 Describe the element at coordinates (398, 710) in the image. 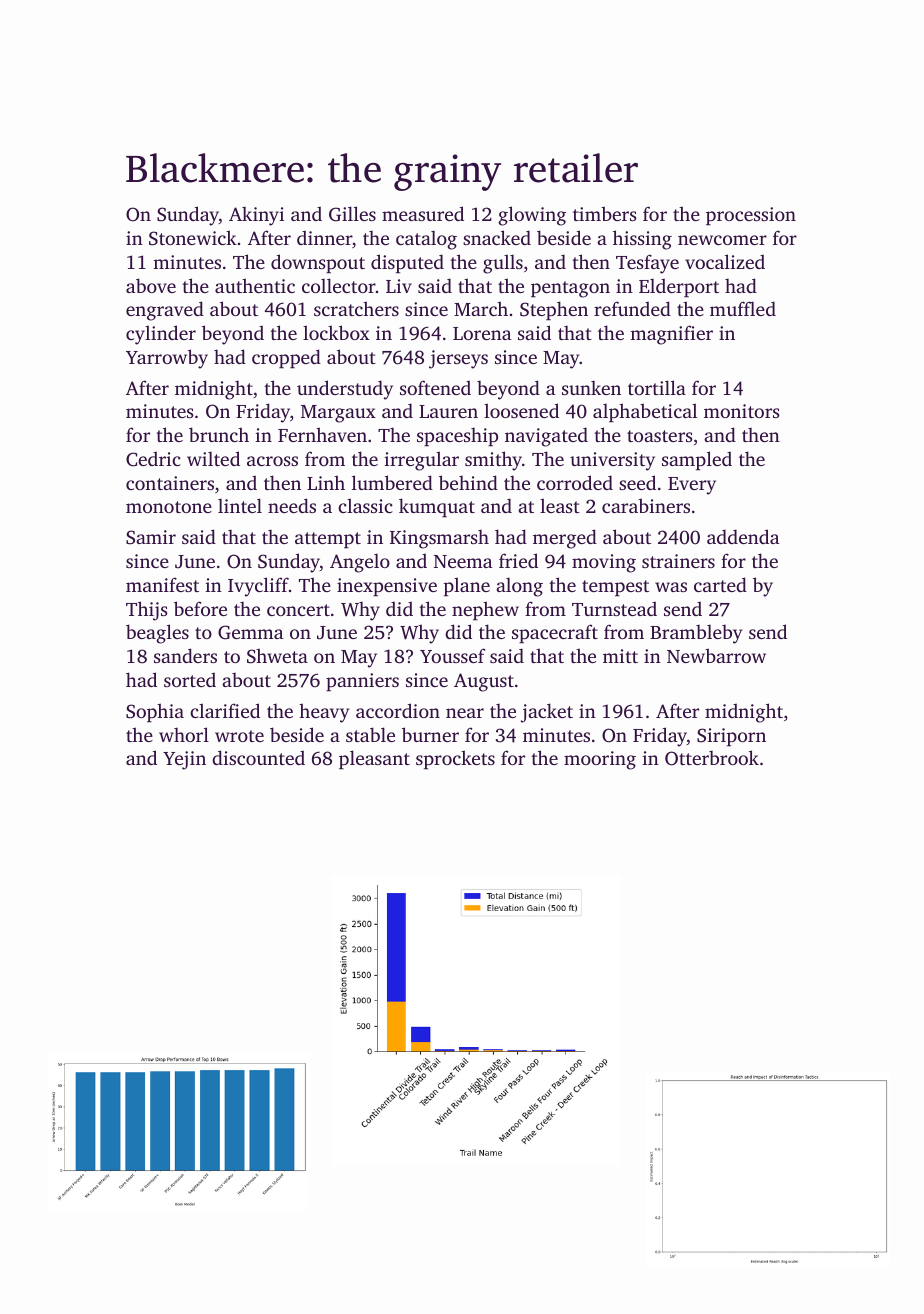

I see `accordion` at that location.
